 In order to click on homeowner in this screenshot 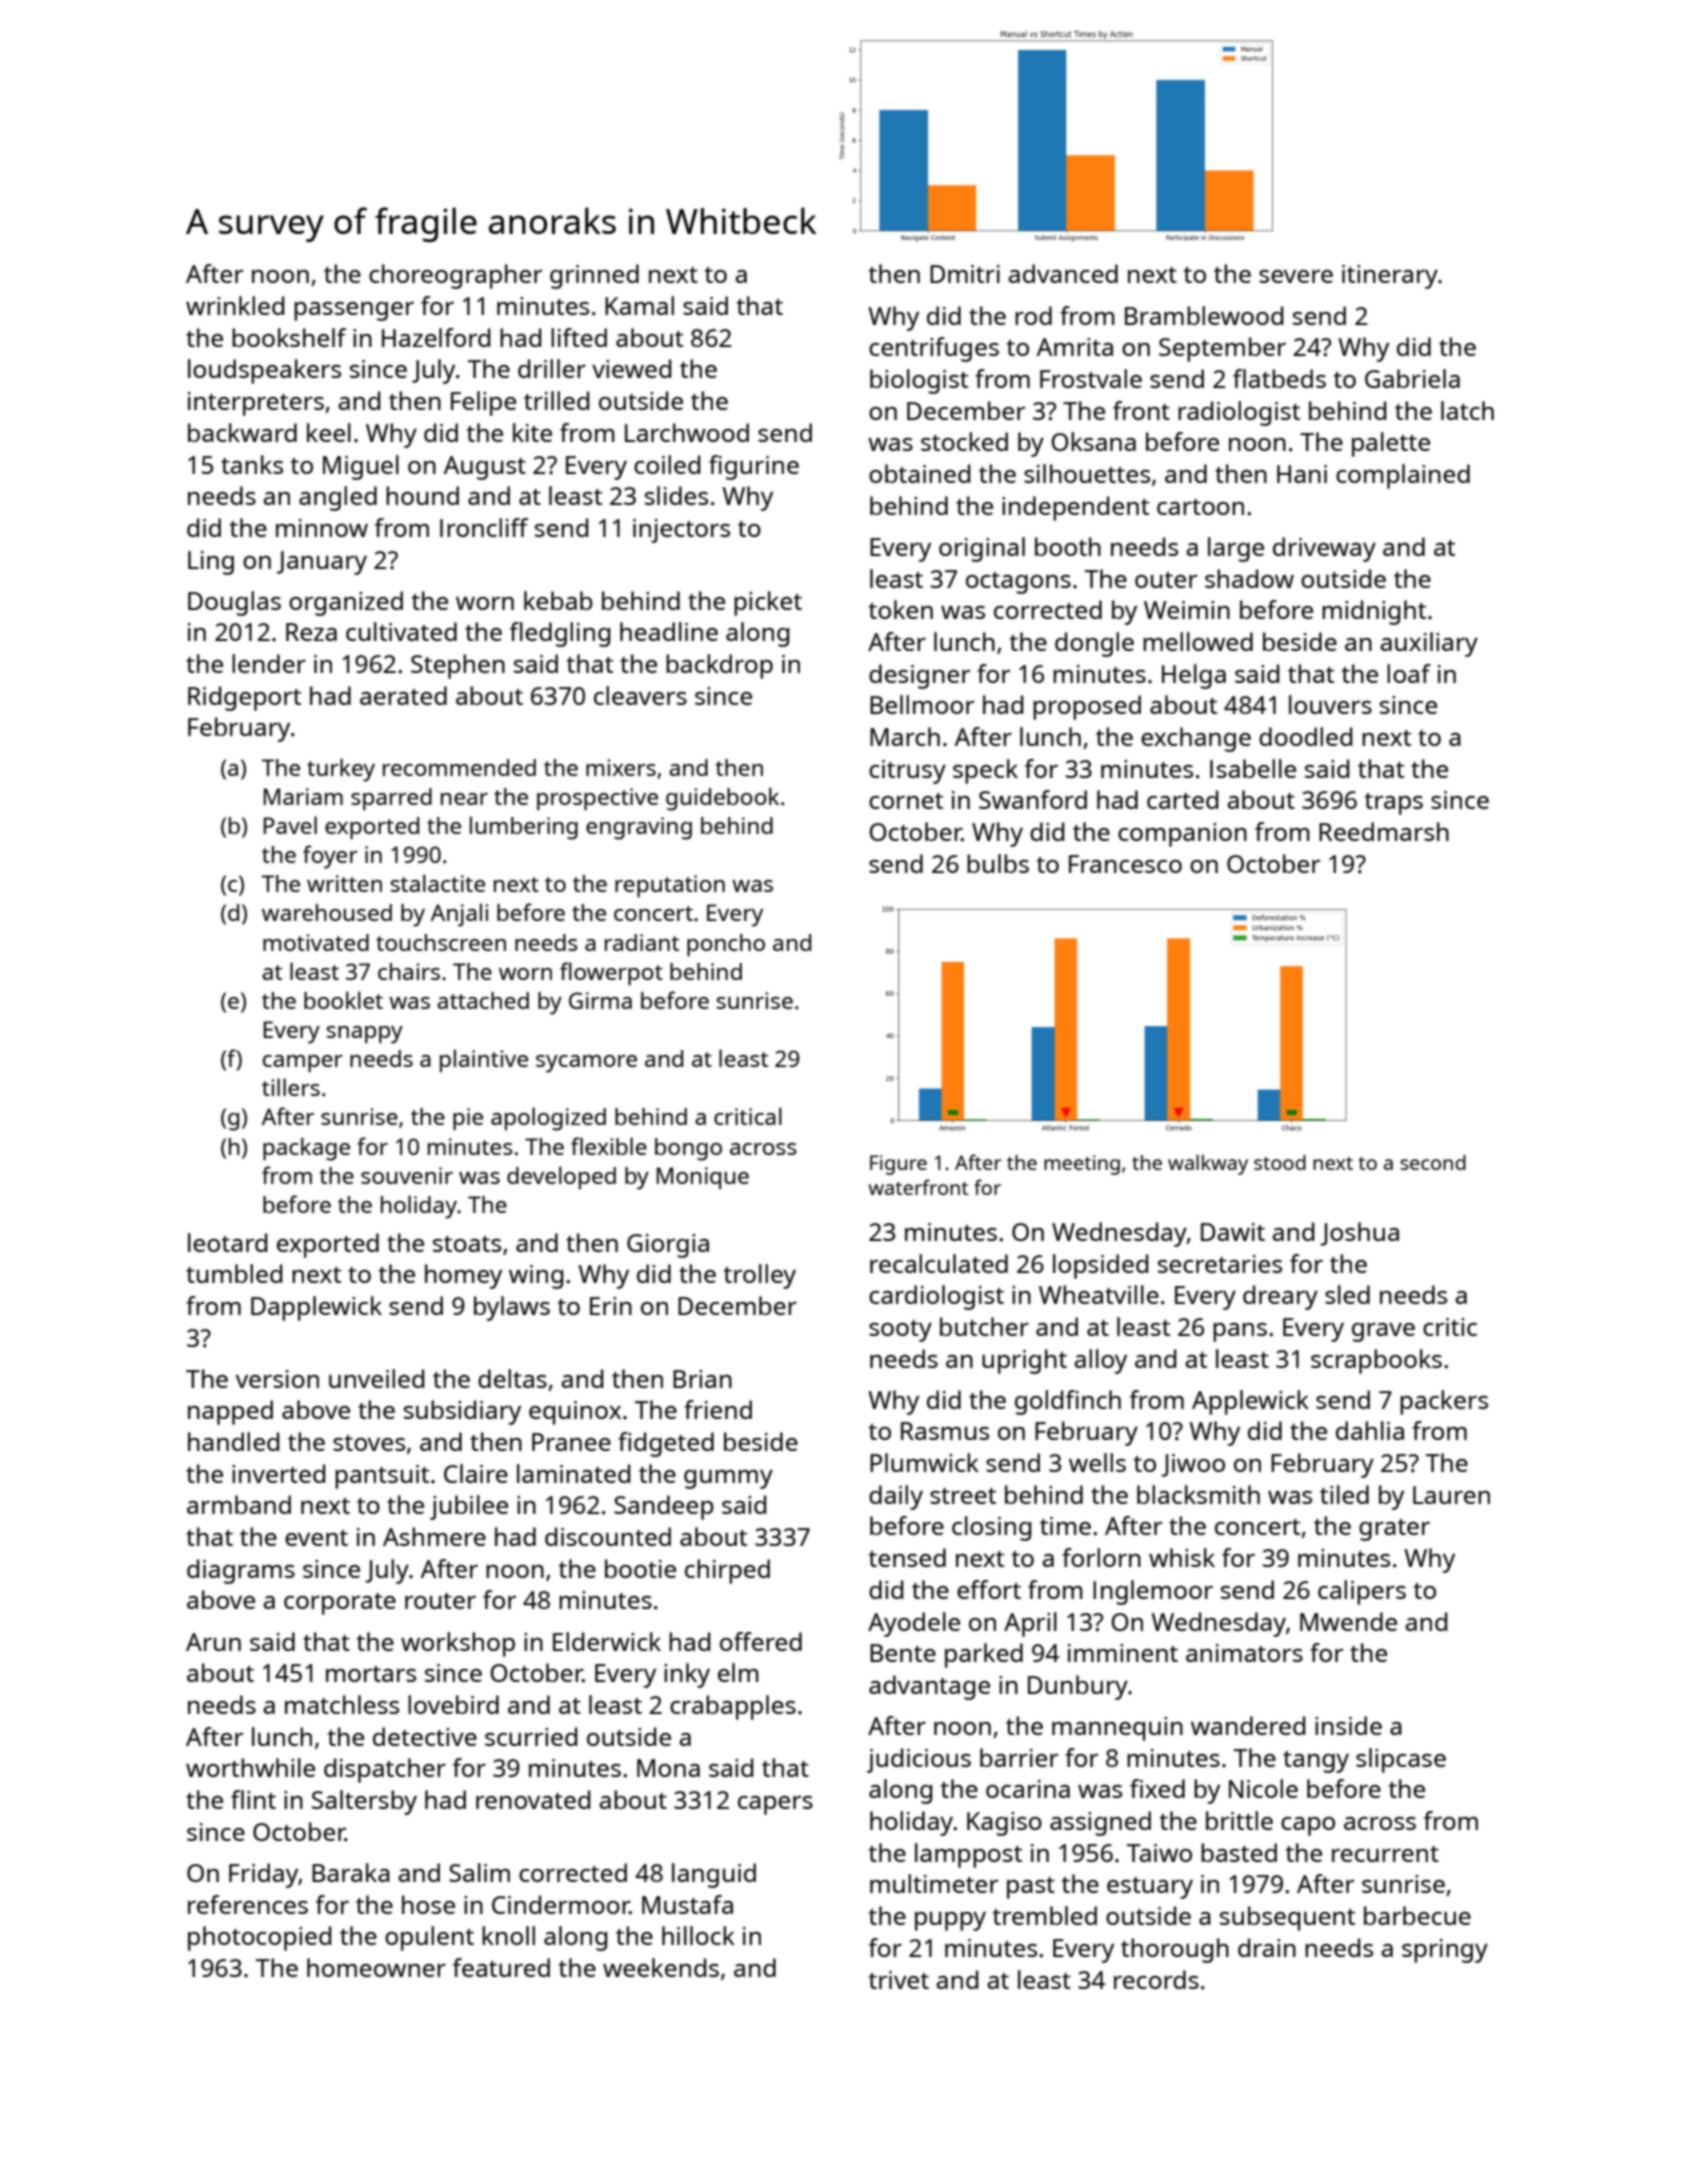, I will do `click(376, 1967)`.
